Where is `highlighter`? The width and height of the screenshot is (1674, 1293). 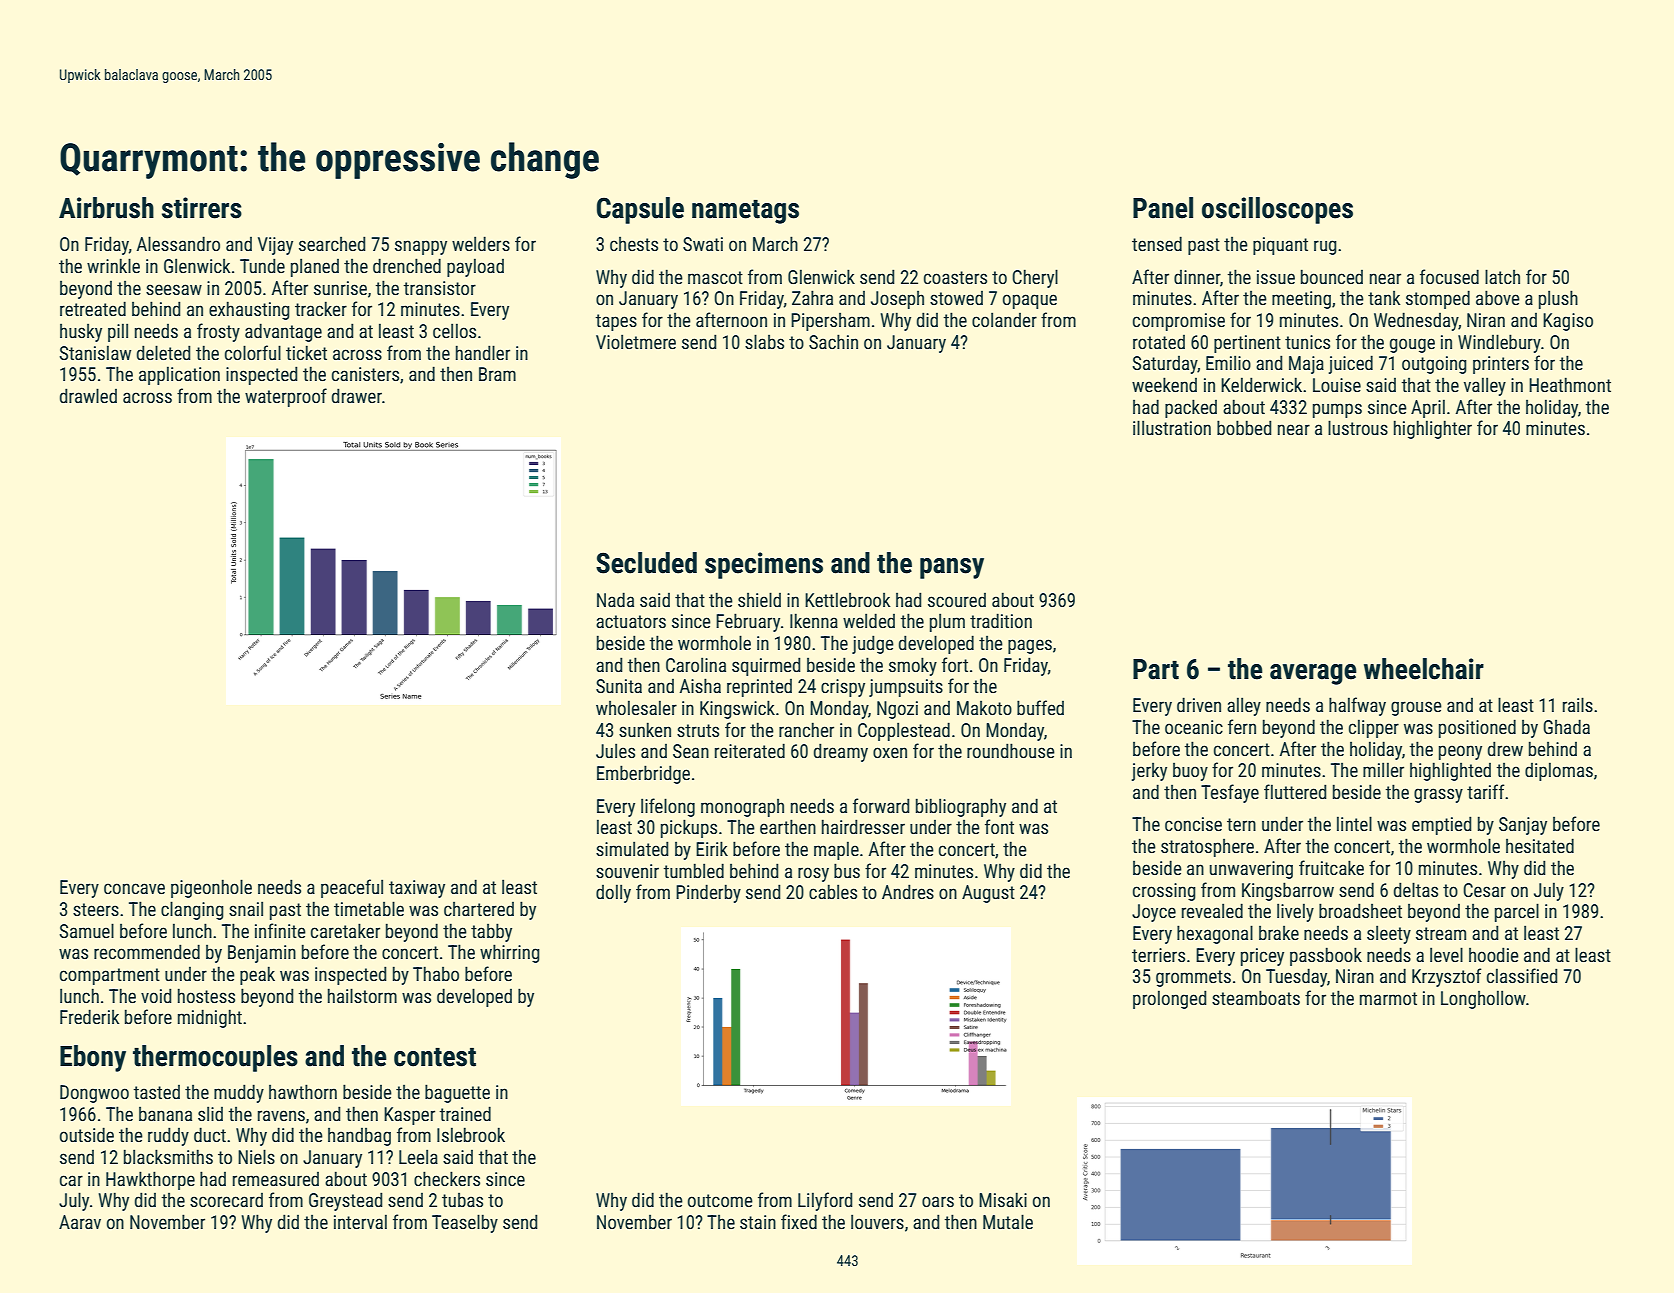 highlighter is located at coordinates (1433, 429).
